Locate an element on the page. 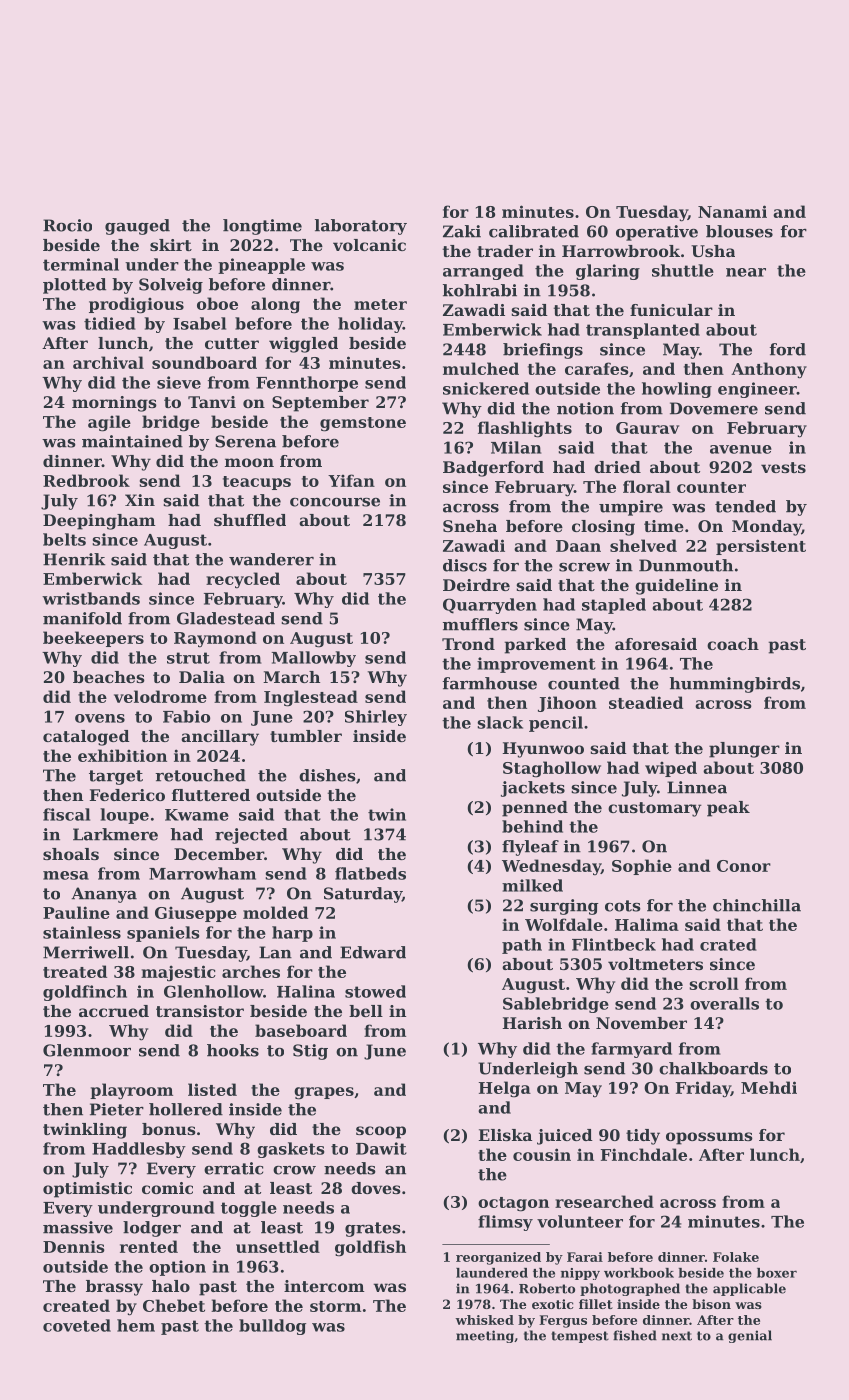 The height and width of the document is (1400, 849). Isabel is located at coordinates (199, 323).
